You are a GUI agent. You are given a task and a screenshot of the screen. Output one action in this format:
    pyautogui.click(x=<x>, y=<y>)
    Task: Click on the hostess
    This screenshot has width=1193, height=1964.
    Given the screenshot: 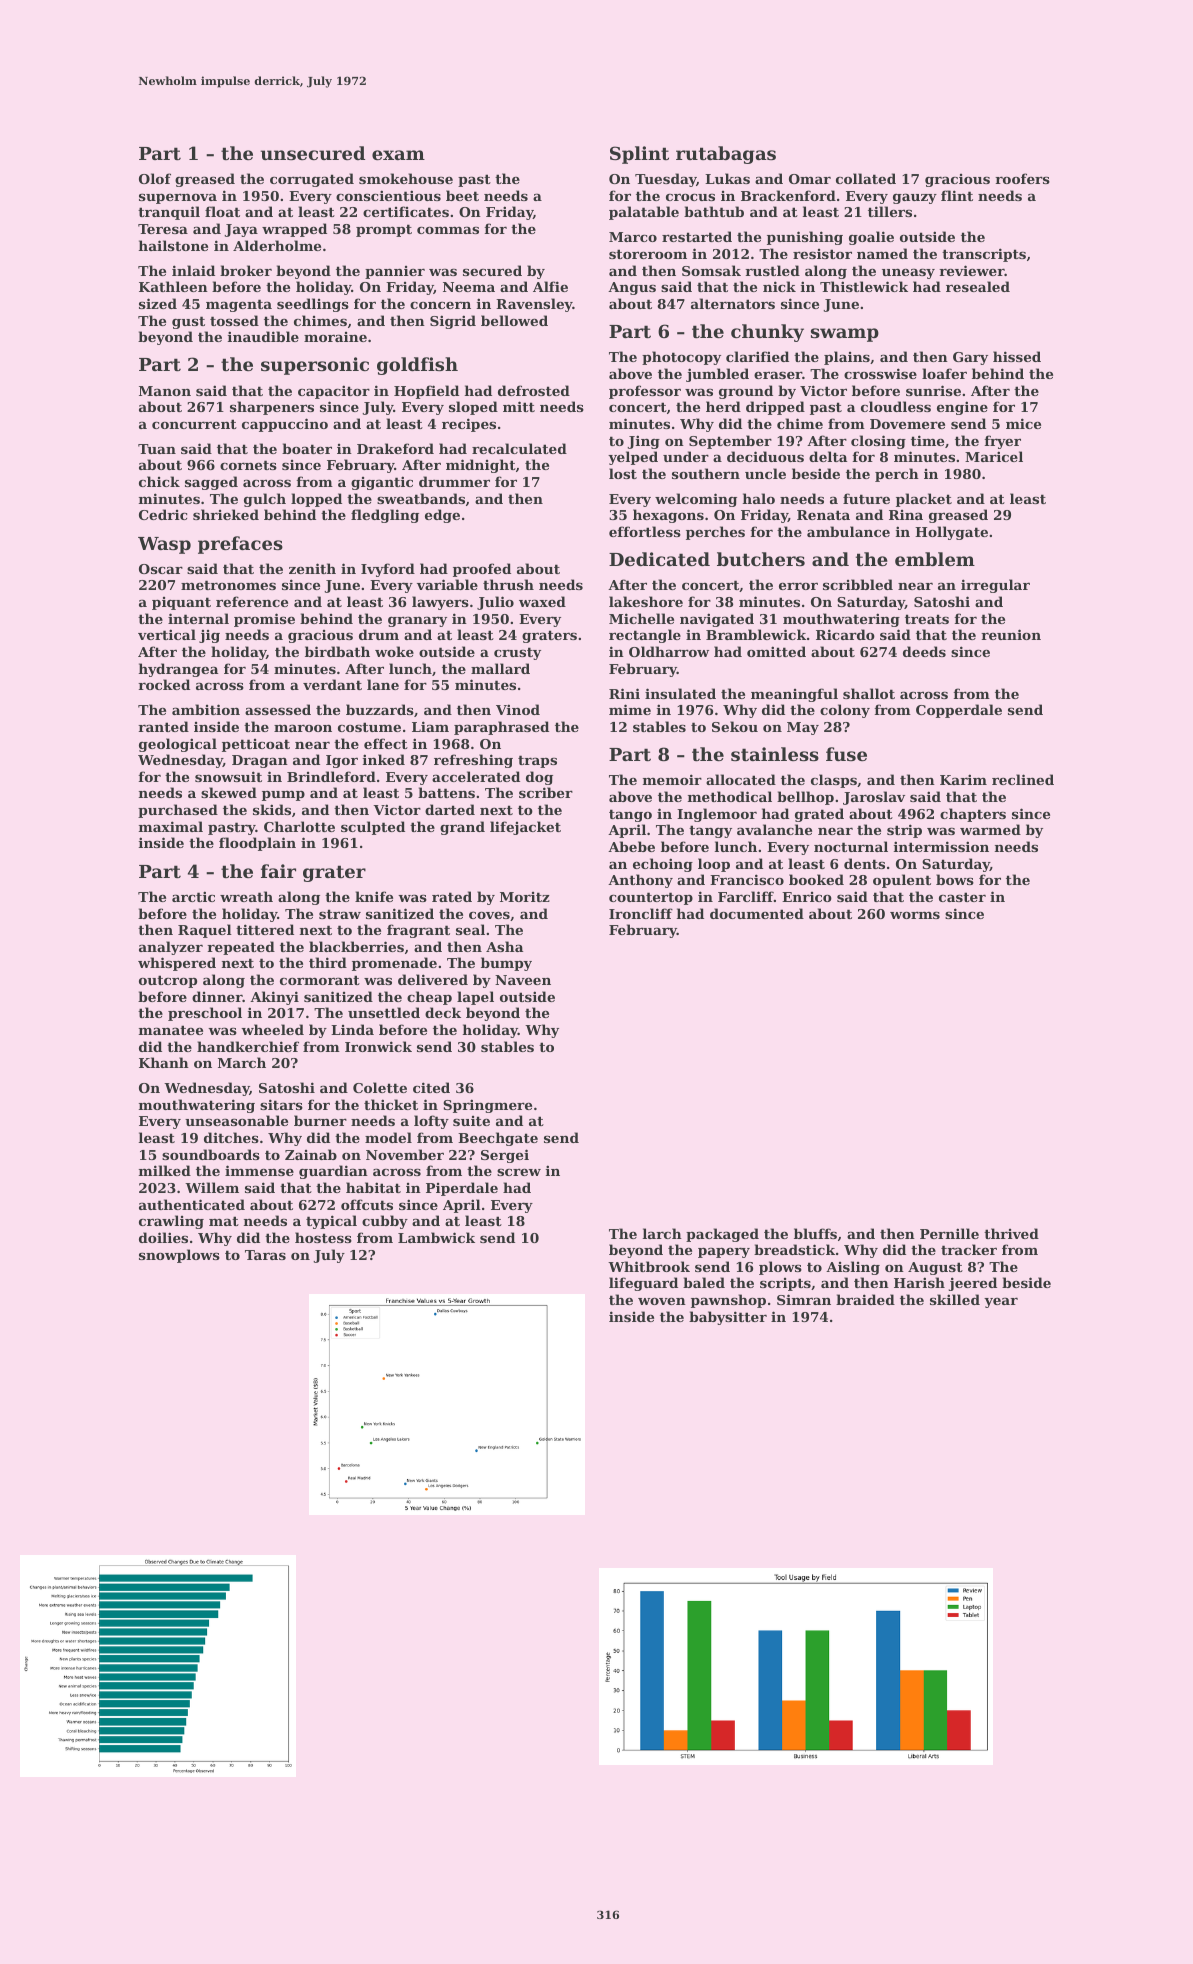 What is the action you would take?
    pyautogui.click(x=323, y=1237)
